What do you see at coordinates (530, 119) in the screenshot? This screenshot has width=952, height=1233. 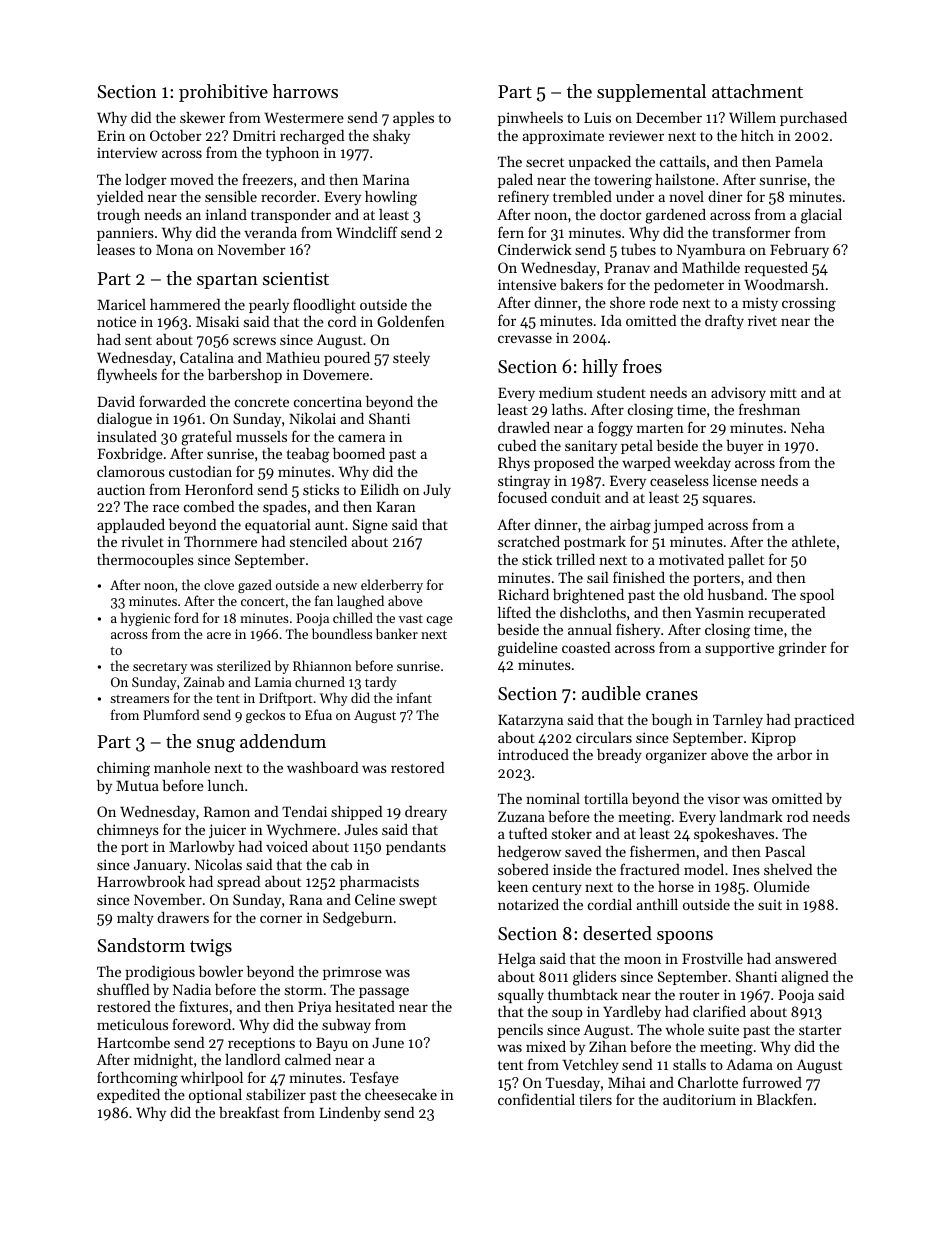 I see `pinwheels` at bounding box center [530, 119].
